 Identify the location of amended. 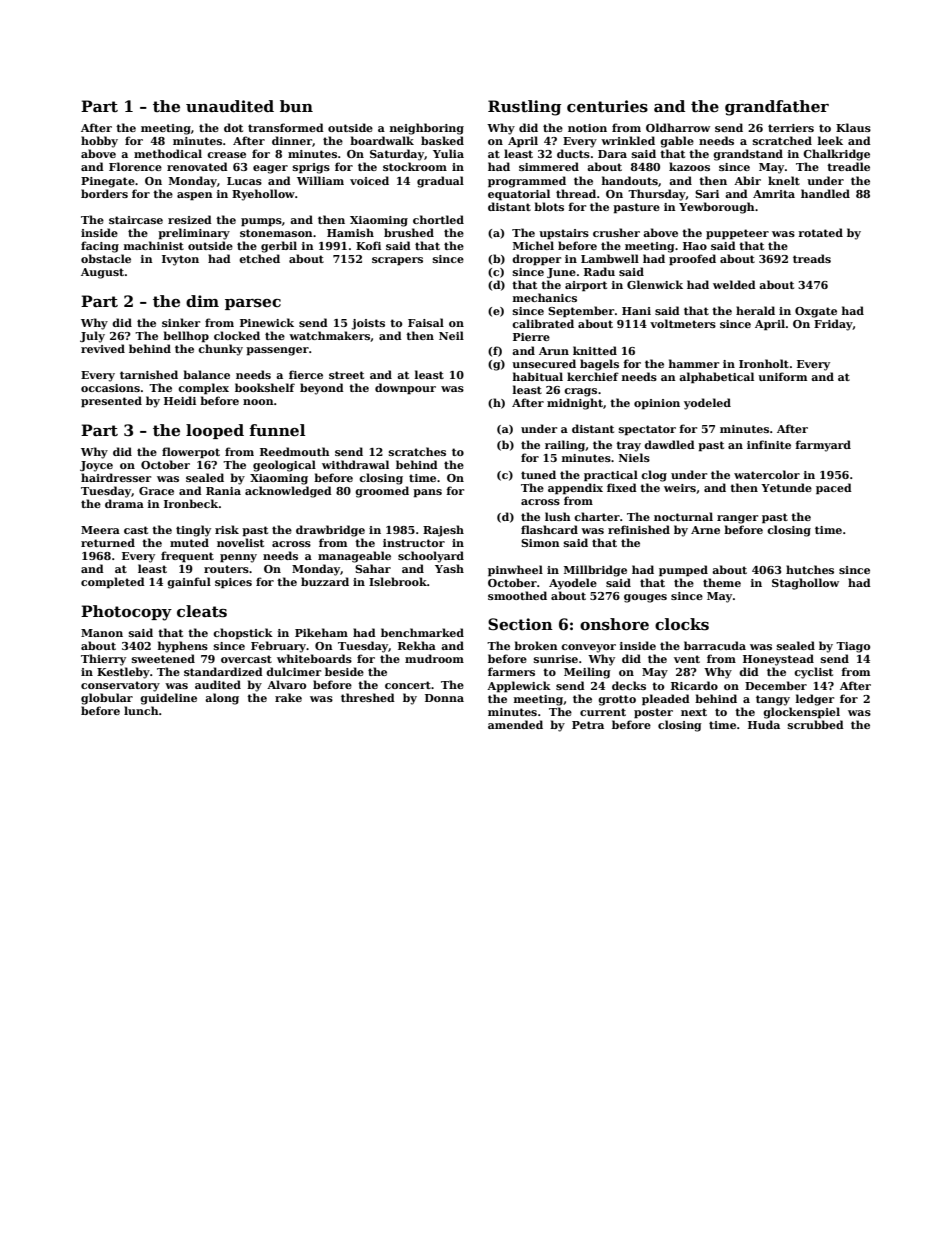
(515, 724).
